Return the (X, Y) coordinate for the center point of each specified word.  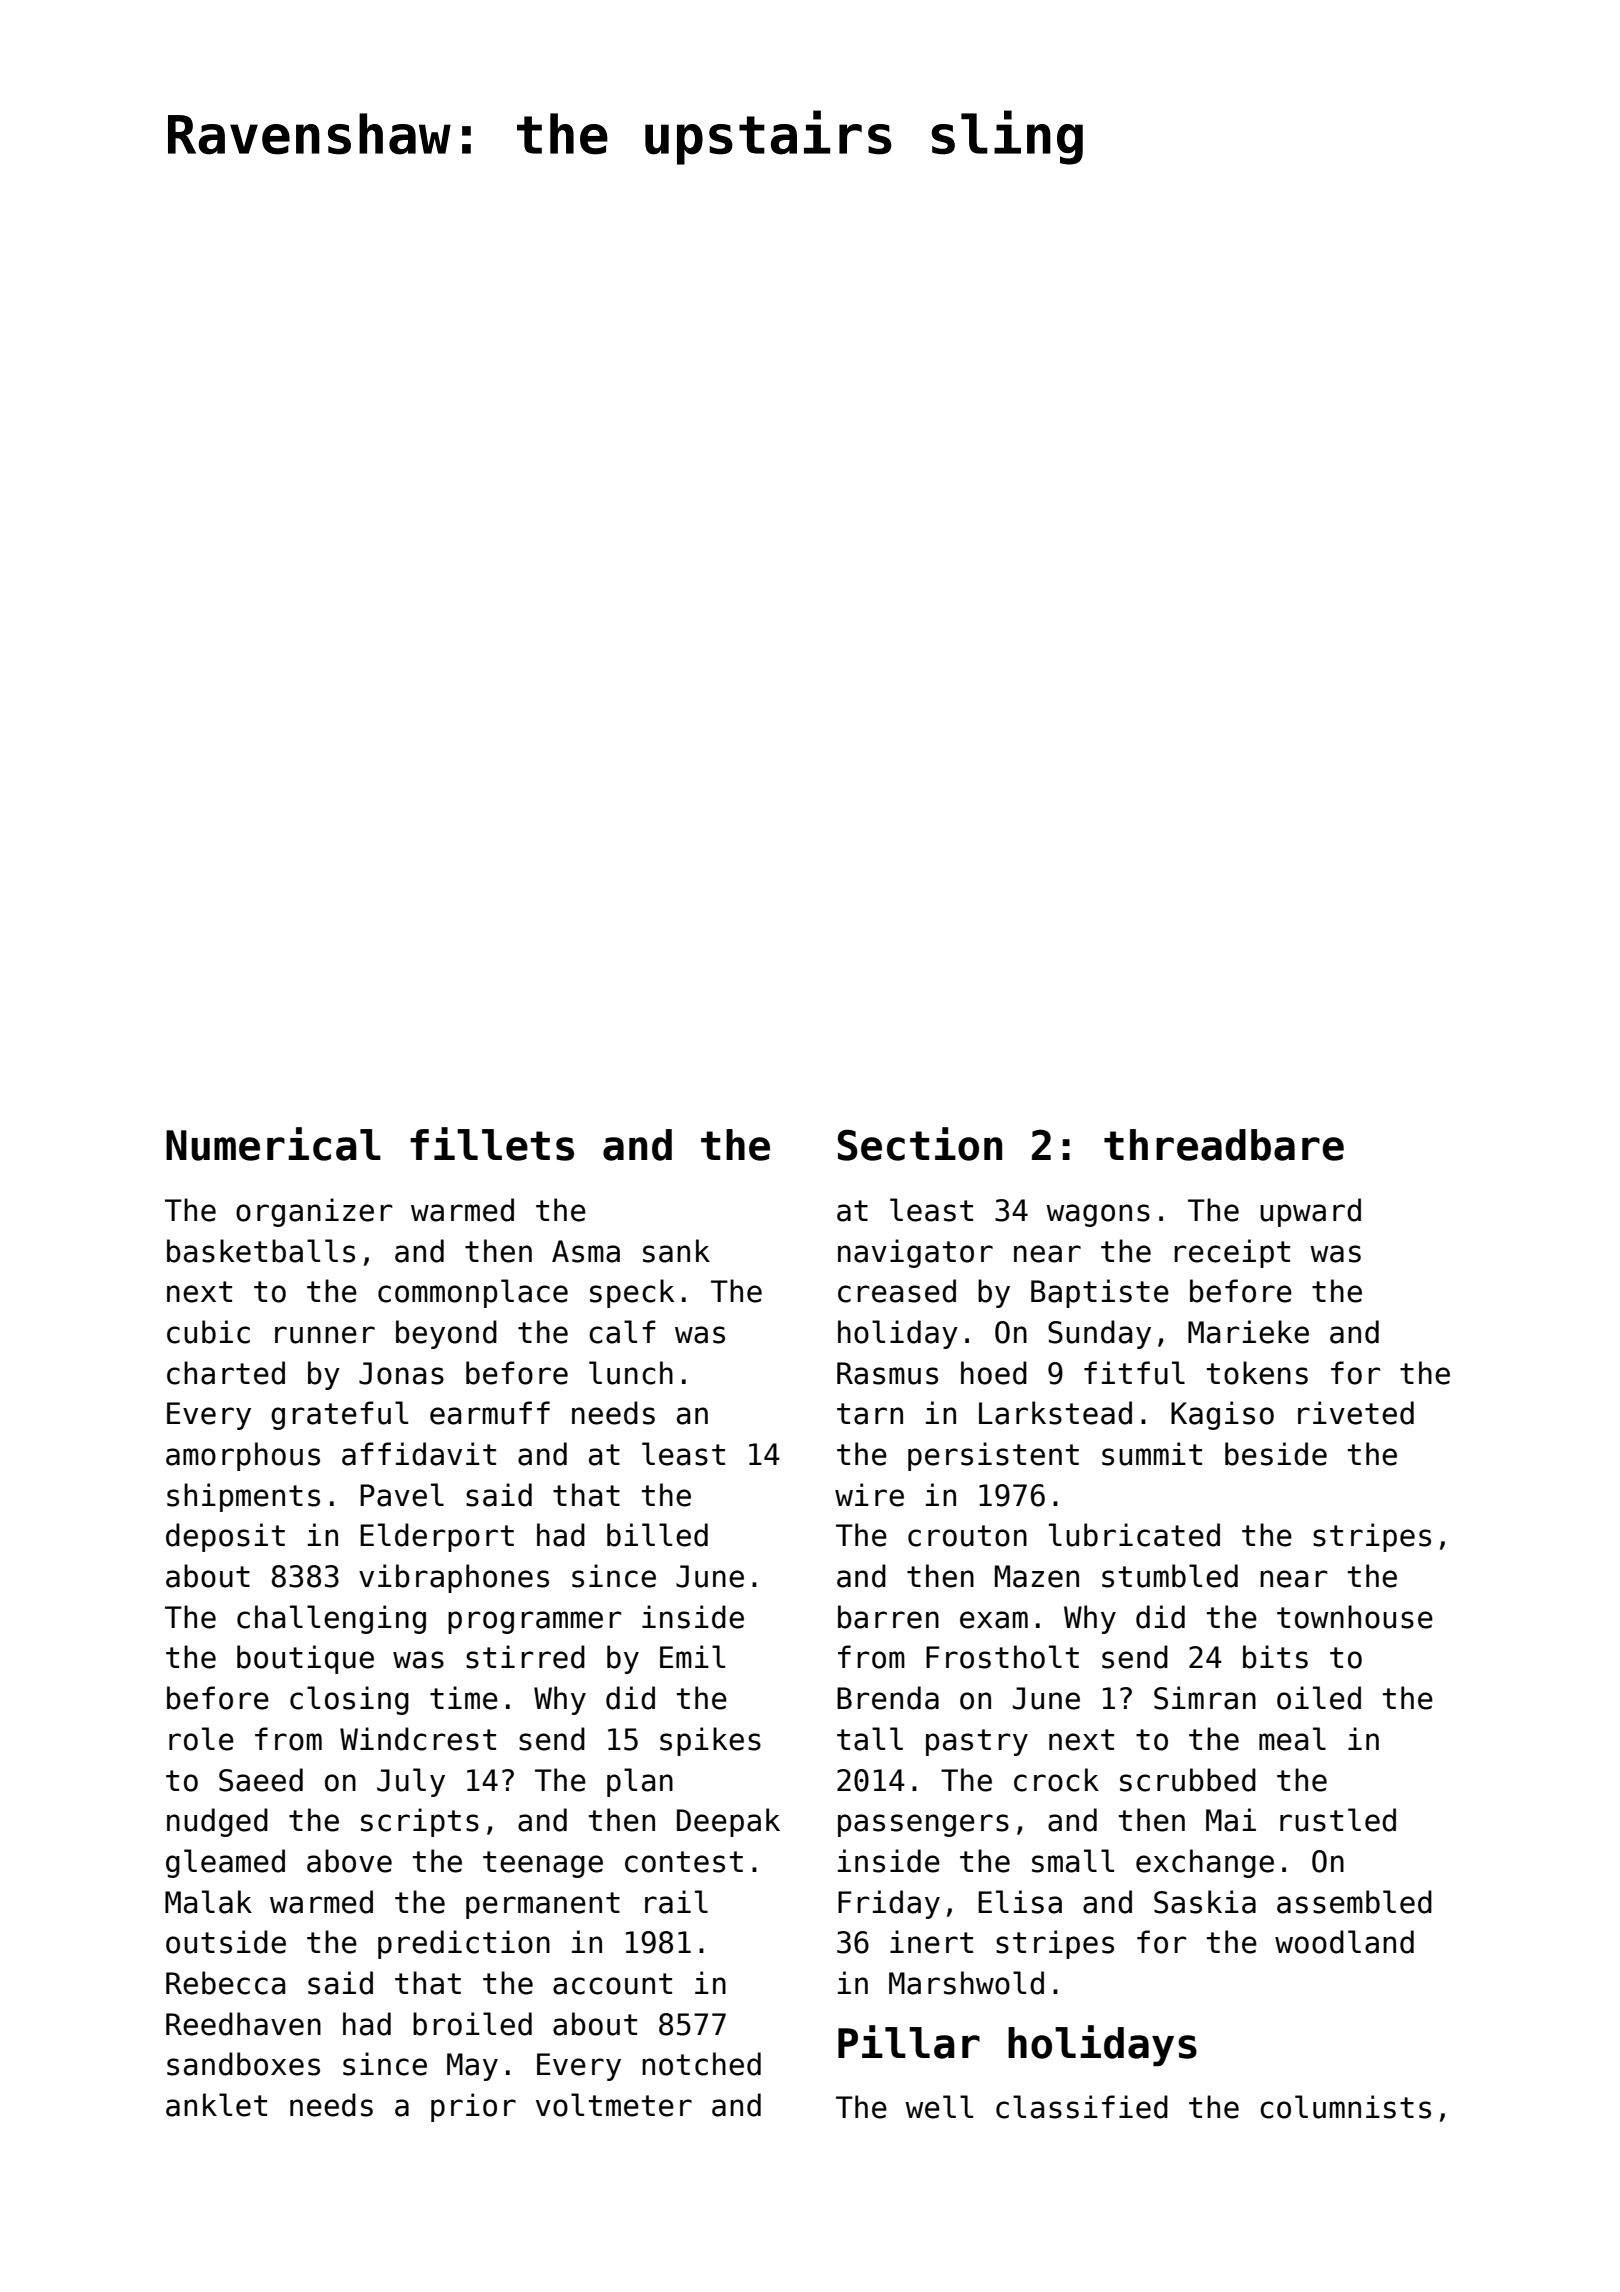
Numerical (273, 1144)
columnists (1345, 2107)
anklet (216, 2105)
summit (1152, 1454)
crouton (967, 1536)
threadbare (1224, 1145)
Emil (692, 1656)
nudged (217, 1822)
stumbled (1170, 1576)
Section (920, 1144)
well (939, 2107)
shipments (243, 1497)
